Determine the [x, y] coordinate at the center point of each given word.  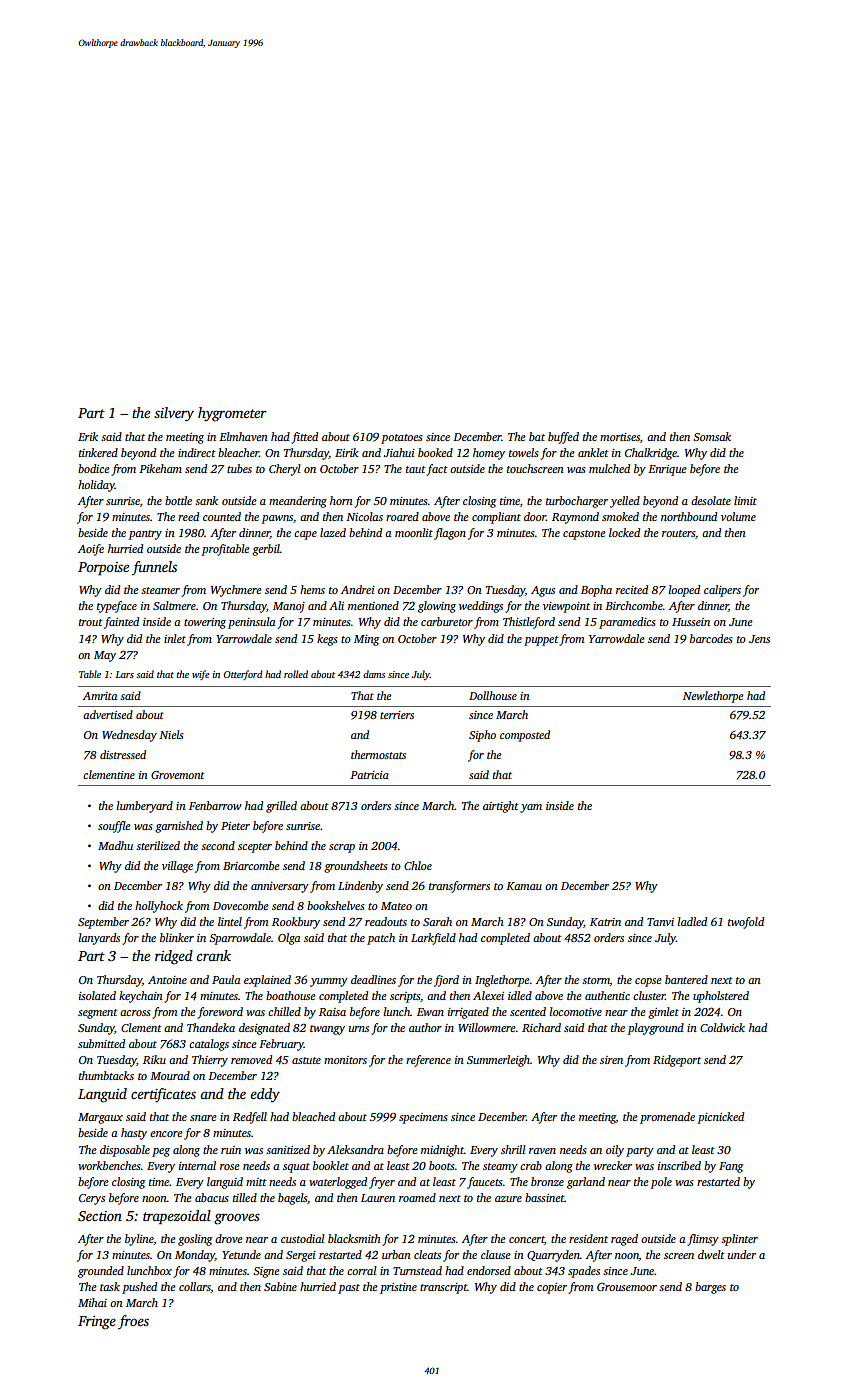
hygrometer [232, 414]
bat [537, 436]
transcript [443, 1288]
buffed [563, 438]
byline [139, 1240]
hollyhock [159, 907]
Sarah [437, 921]
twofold [746, 923]
